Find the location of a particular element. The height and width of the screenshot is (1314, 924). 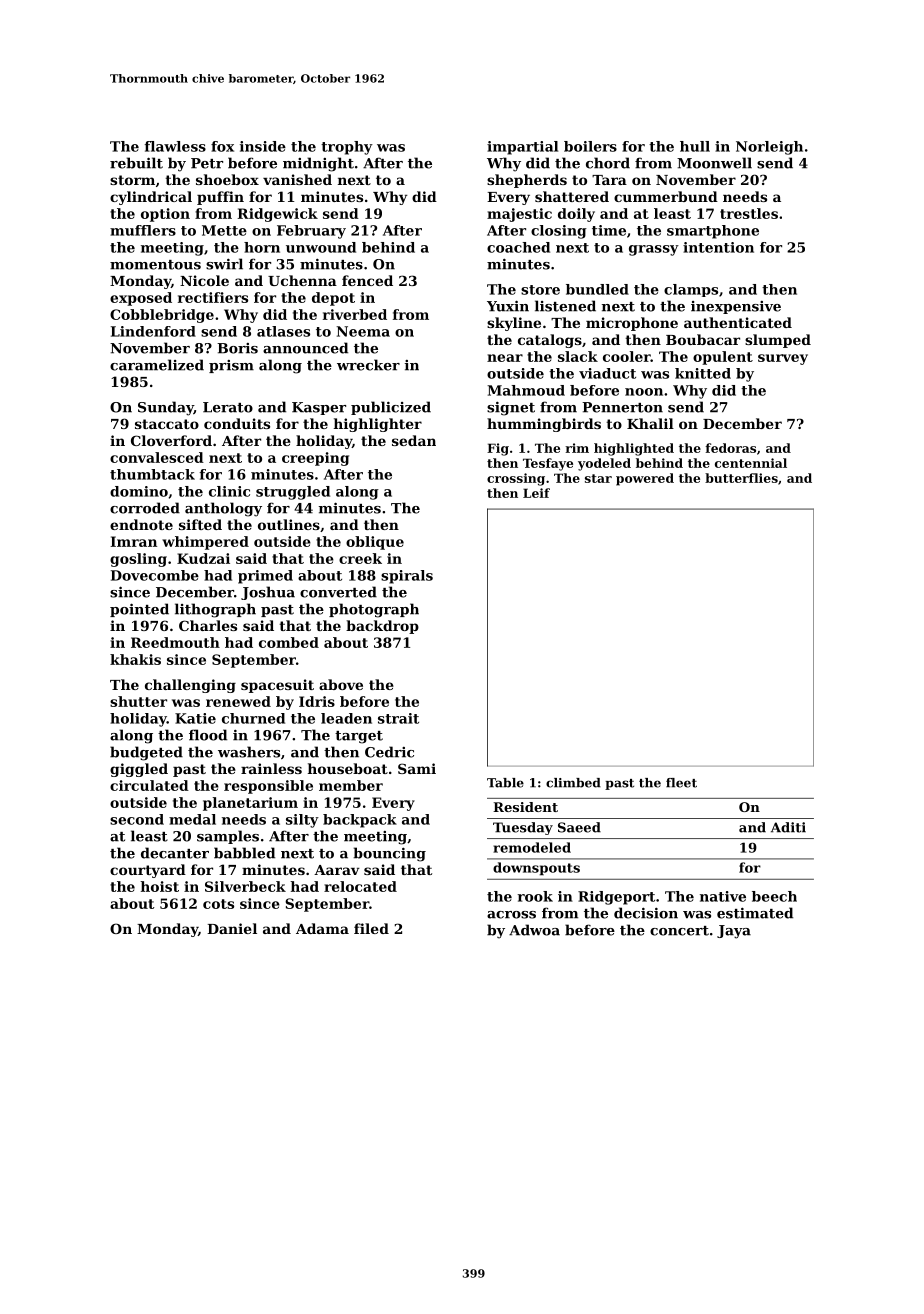

fleet is located at coordinates (681, 783).
